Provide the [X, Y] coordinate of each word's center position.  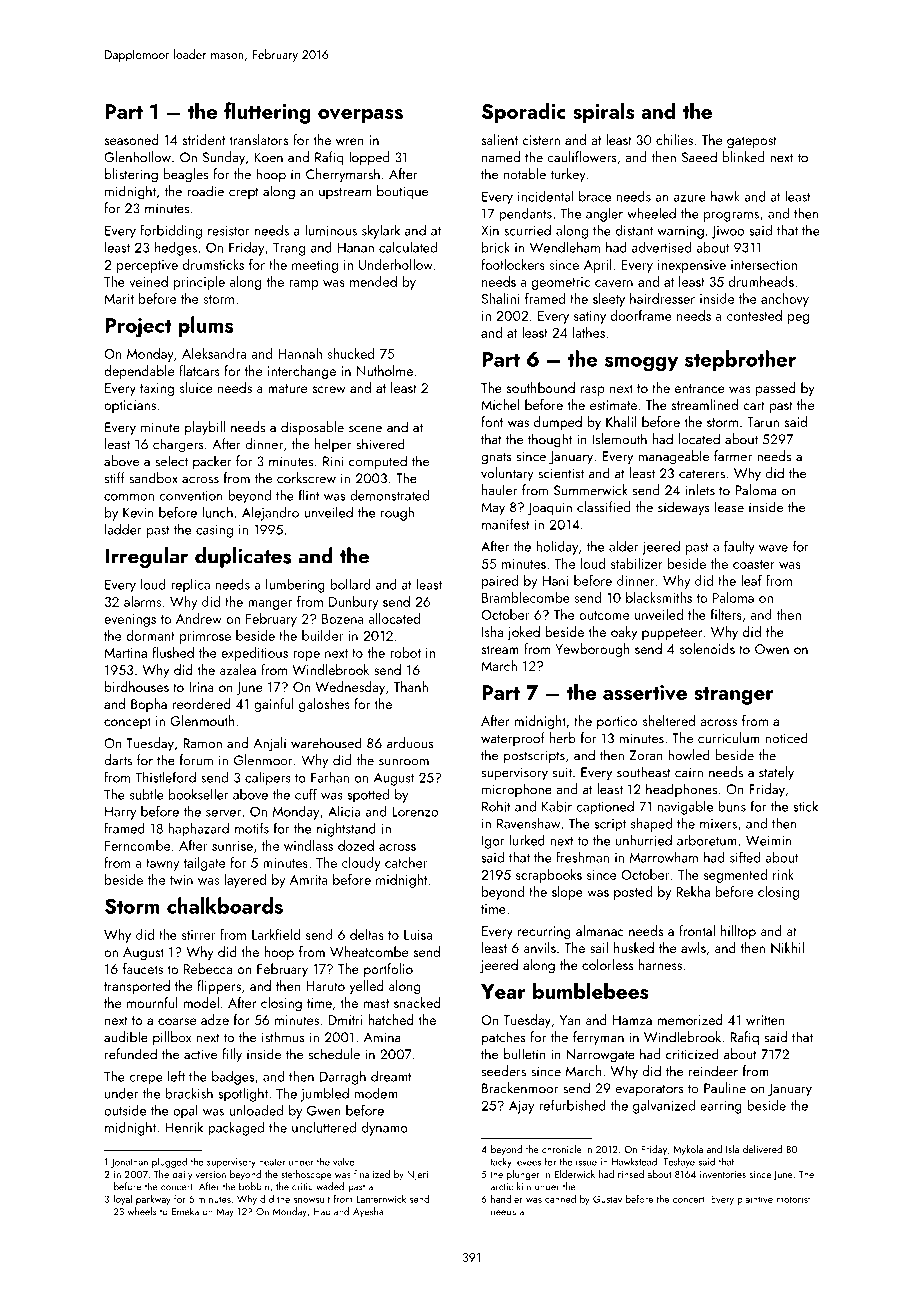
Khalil [621, 421]
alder [624, 546]
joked [523, 633]
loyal [123, 1200]
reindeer [713, 1071]
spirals [604, 113]
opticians [130, 406]
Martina [125, 653]
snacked [417, 1002]
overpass [360, 116]
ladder [123, 529]
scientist [561, 473]
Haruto [325, 986]
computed [378, 462]
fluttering [267, 113]
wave [773, 548]
